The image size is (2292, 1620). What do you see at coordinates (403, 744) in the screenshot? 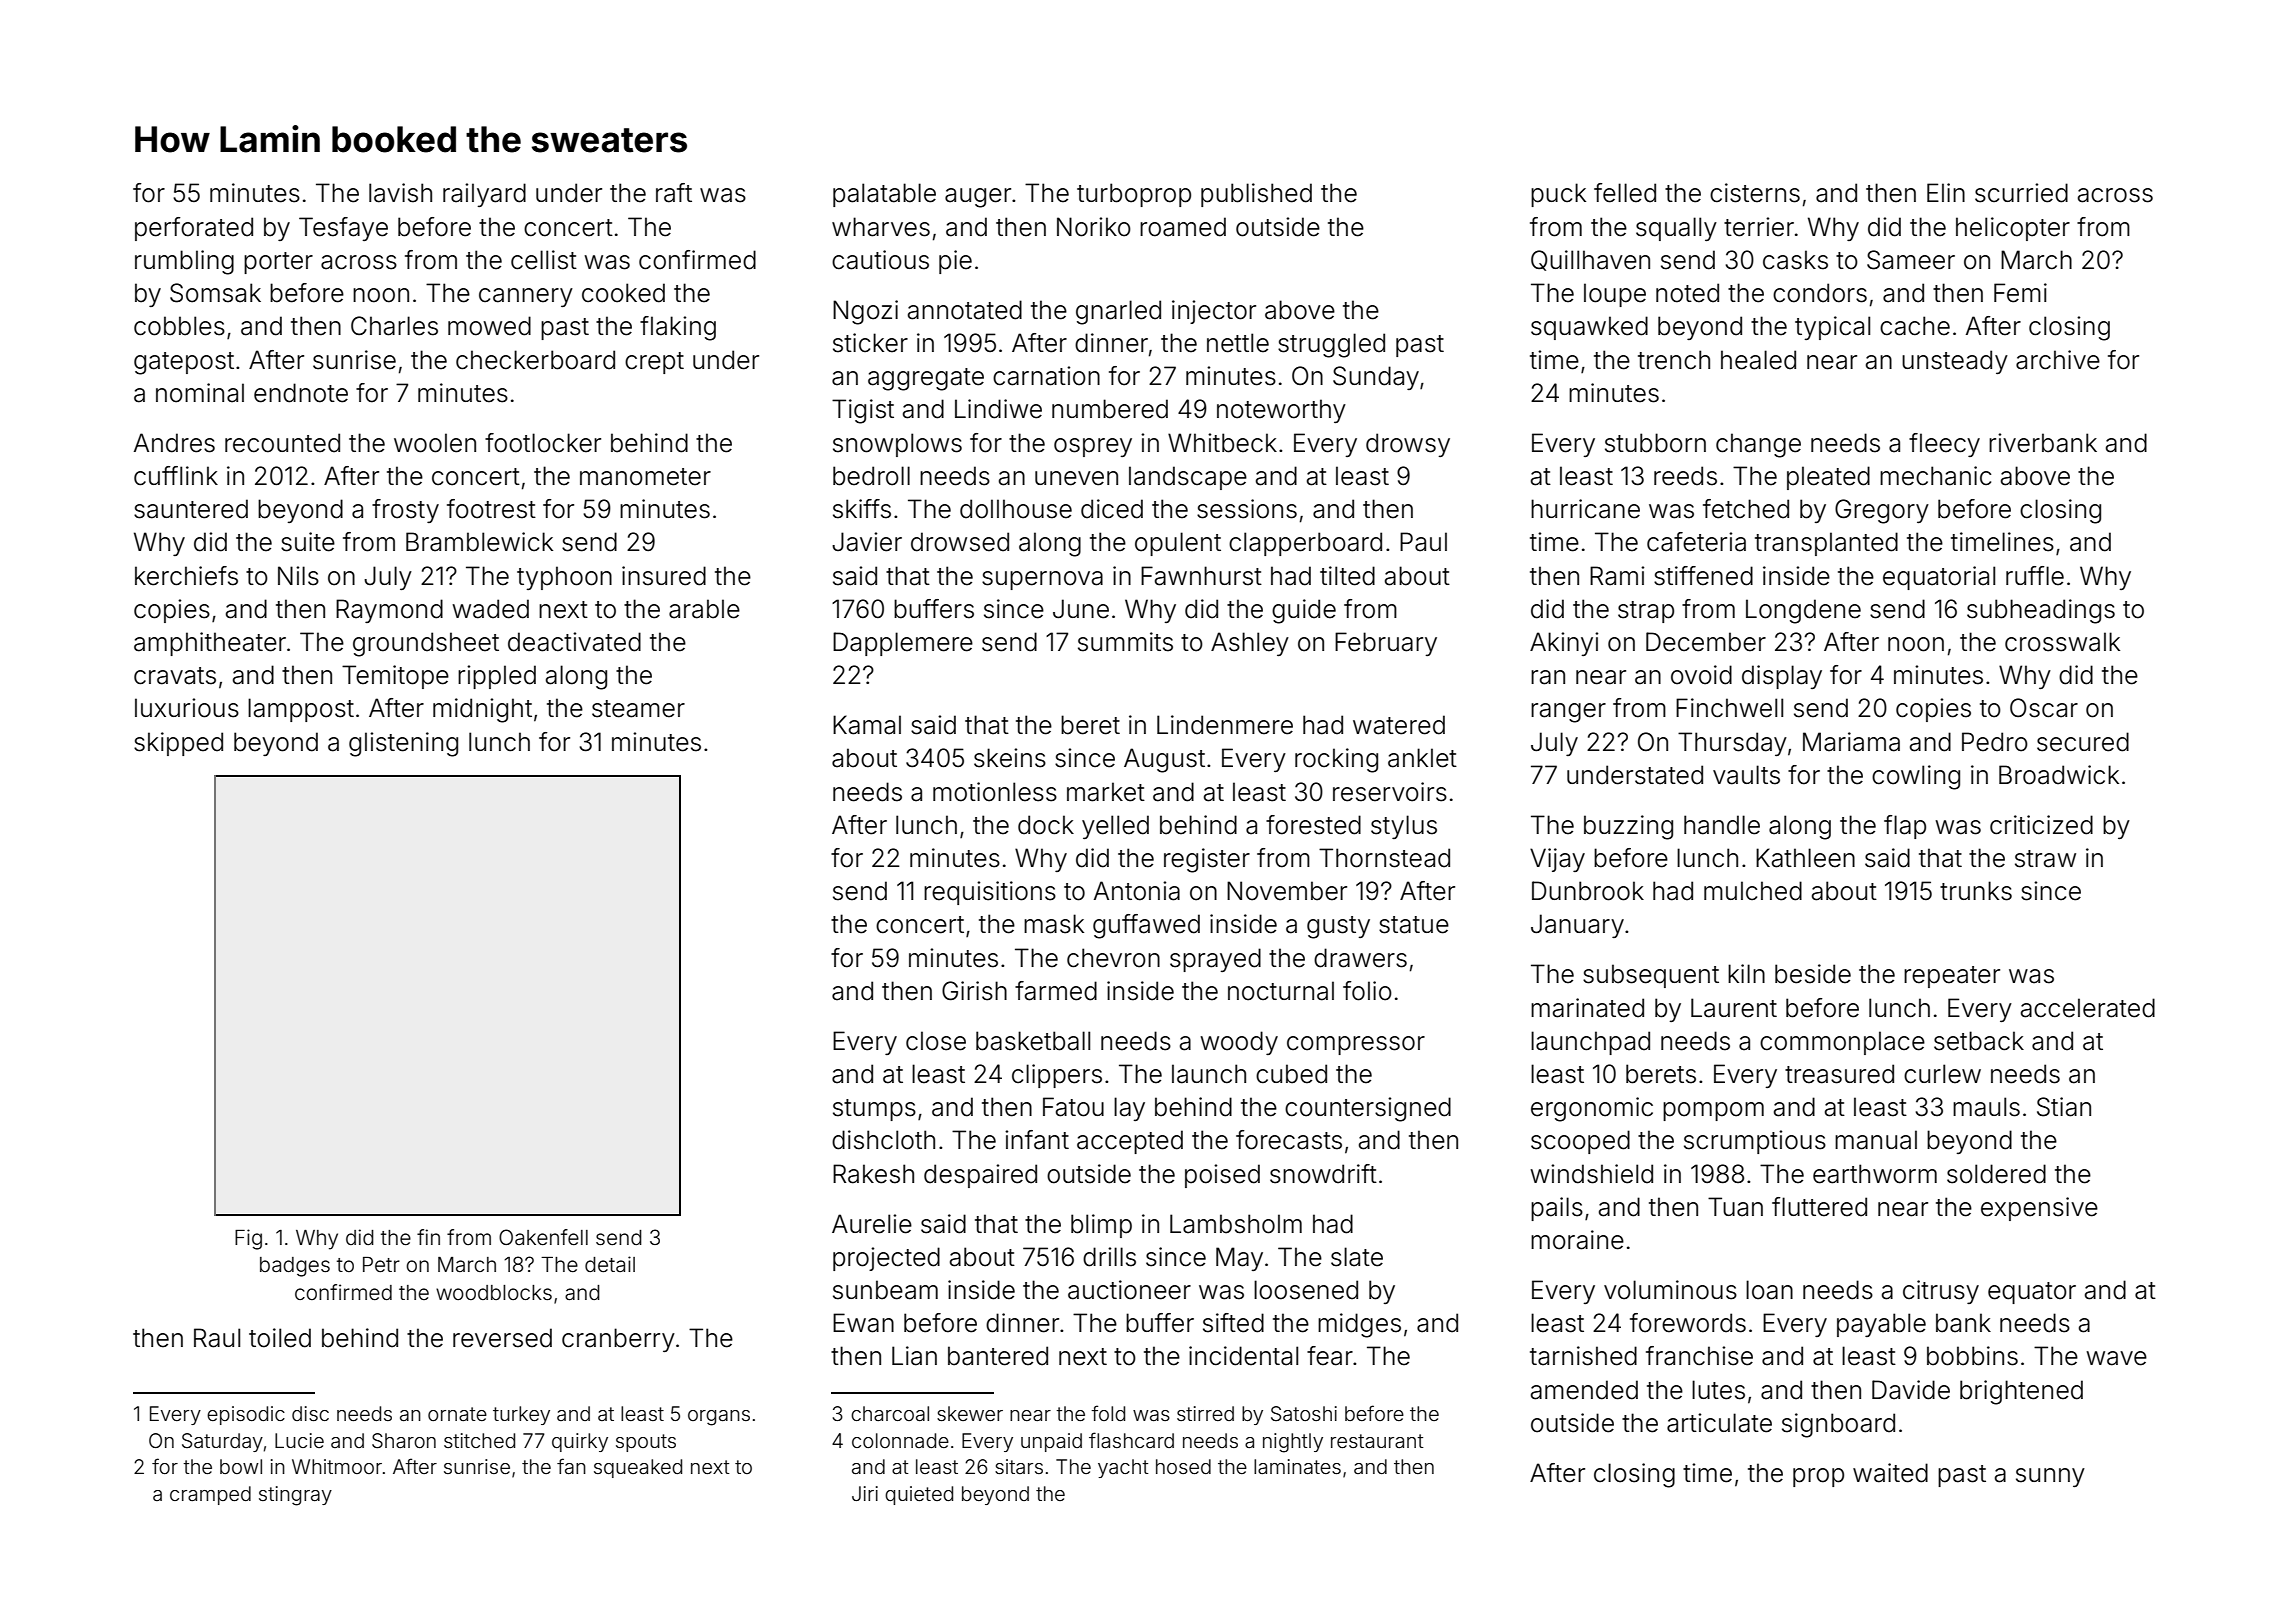
I see `glistening` at bounding box center [403, 744].
